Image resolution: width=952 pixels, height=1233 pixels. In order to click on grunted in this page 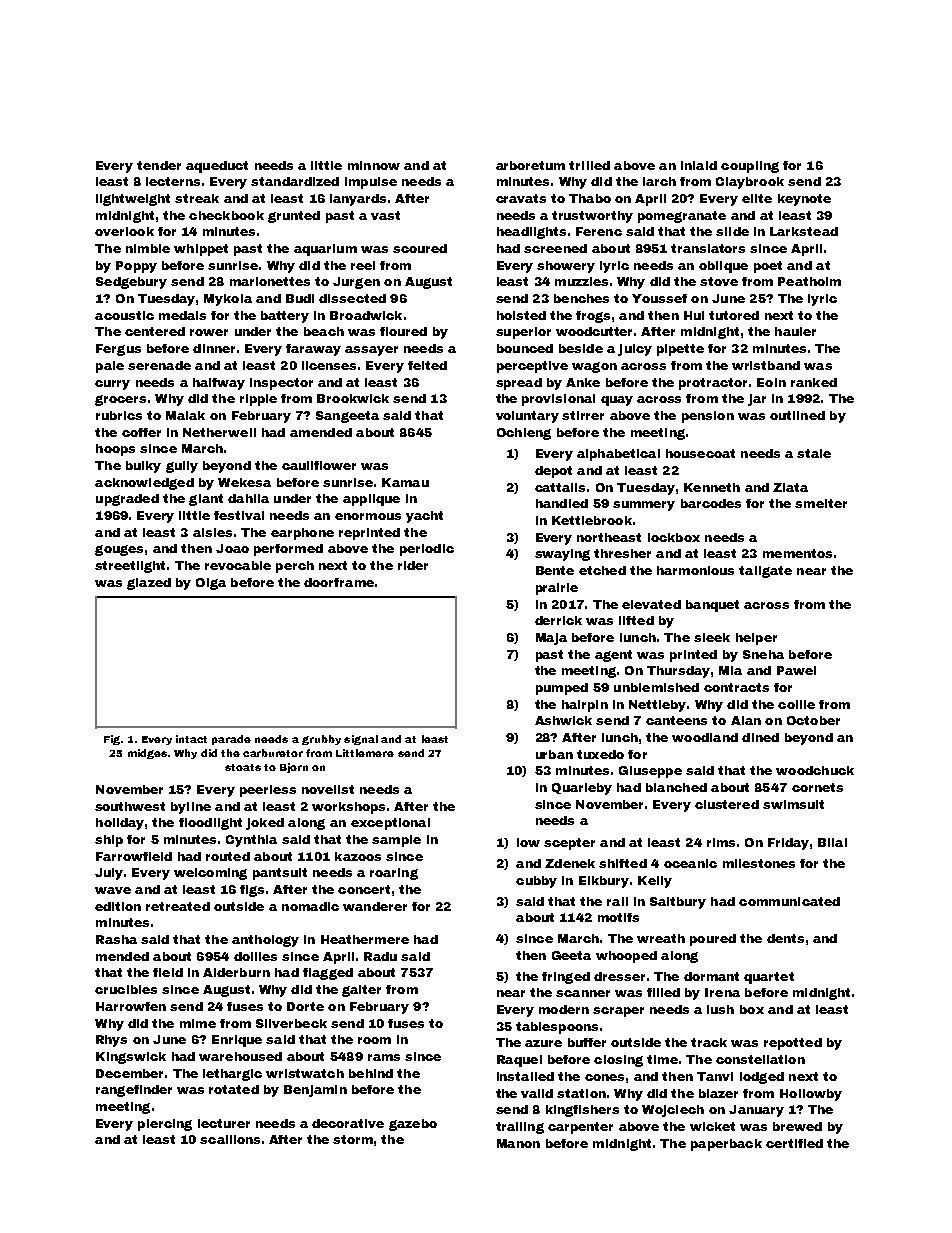, I will do `click(294, 217)`.
